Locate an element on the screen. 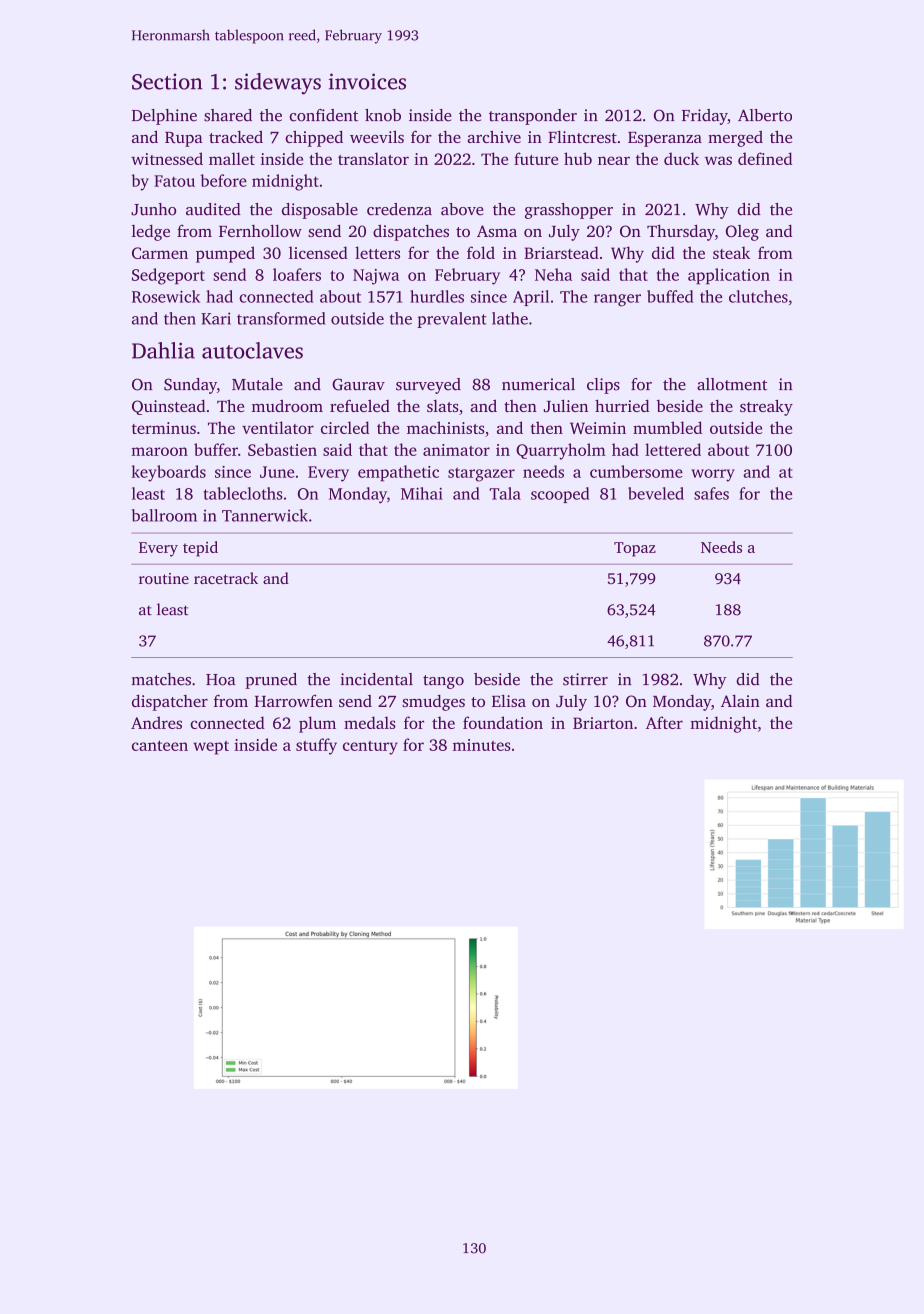  defined is located at coordinates (765, 158).
